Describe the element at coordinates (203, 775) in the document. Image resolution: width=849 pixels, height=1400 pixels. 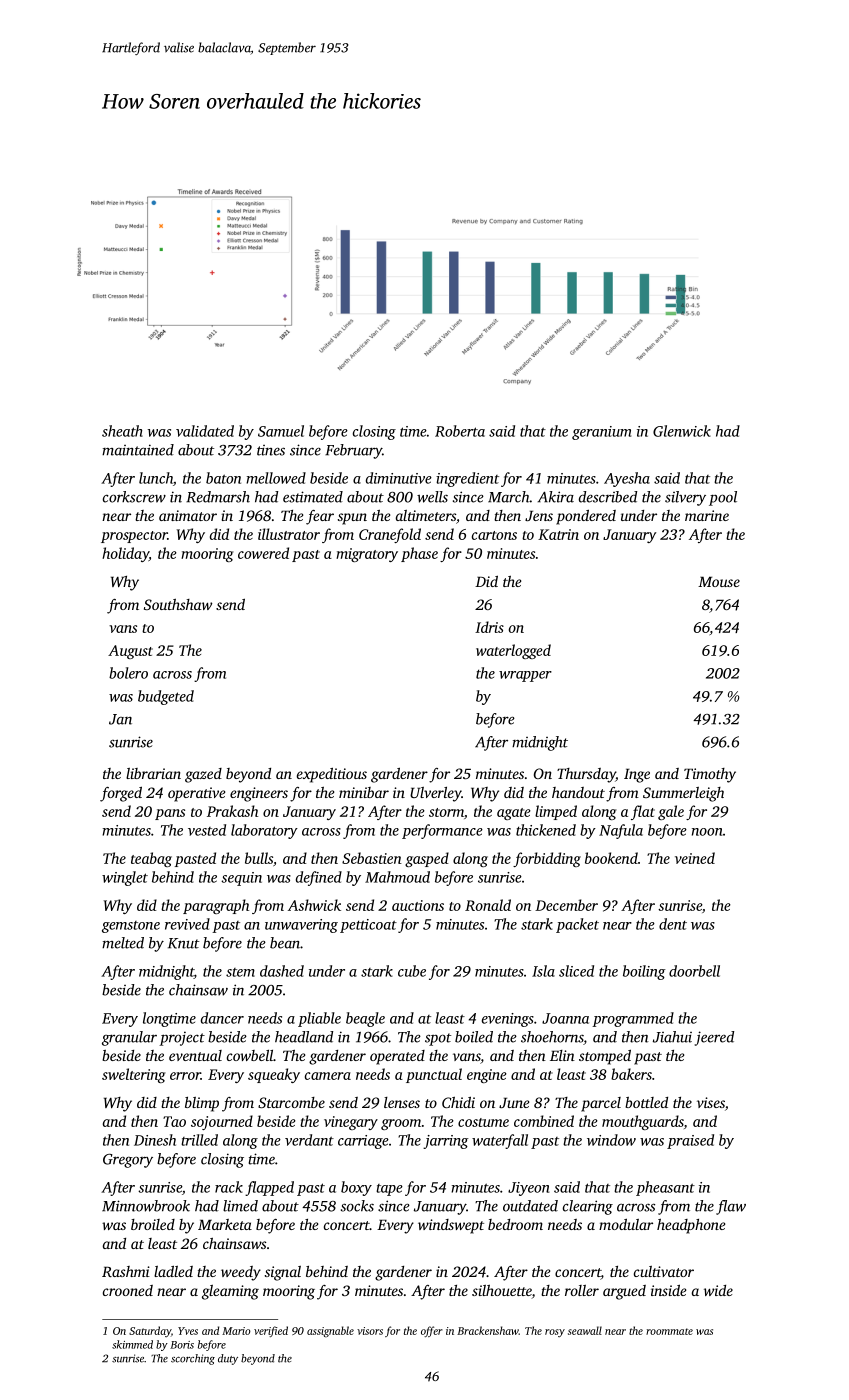
I see `gazed` at that location.
